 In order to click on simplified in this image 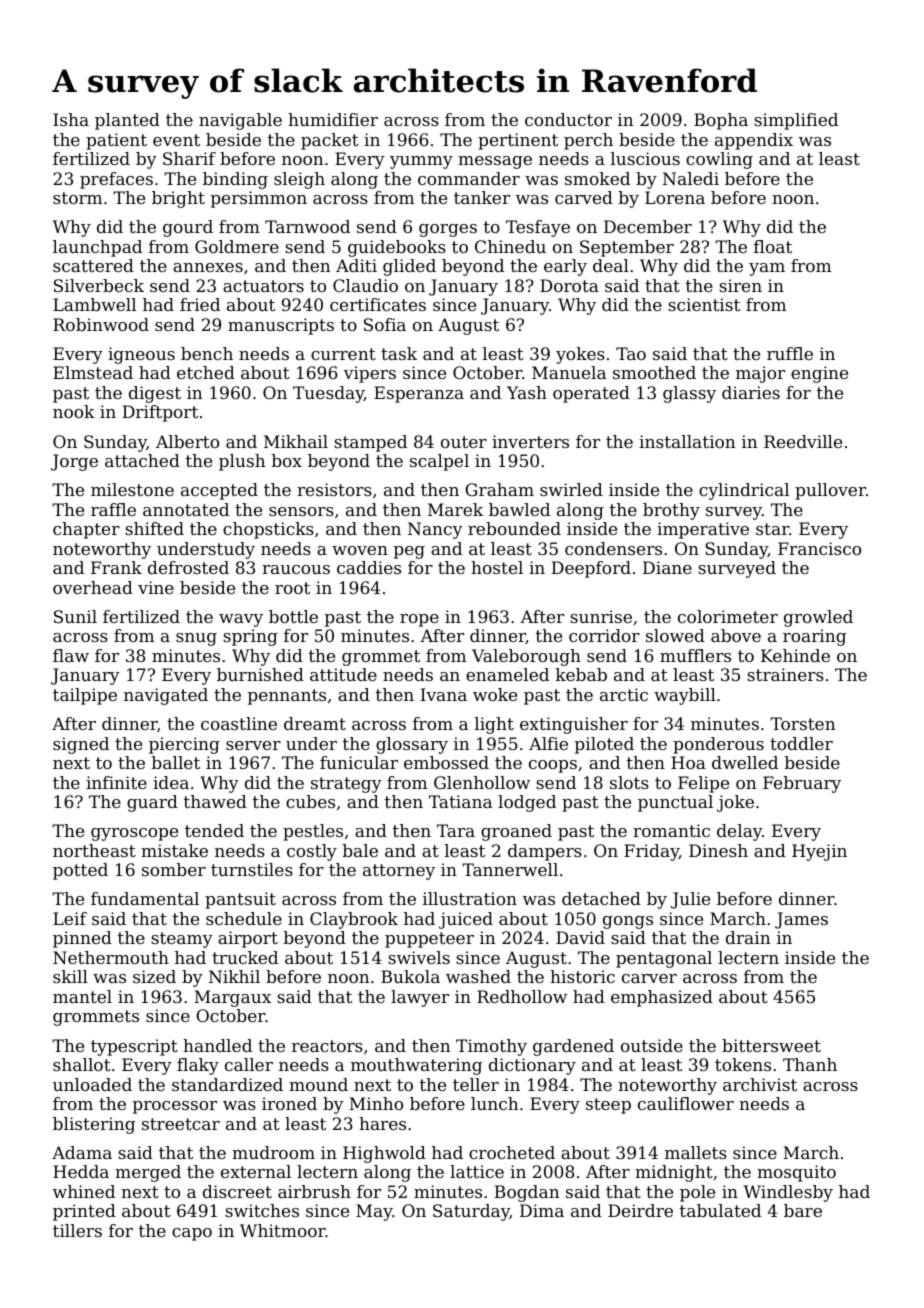, I will do `click(796, 121)`.
